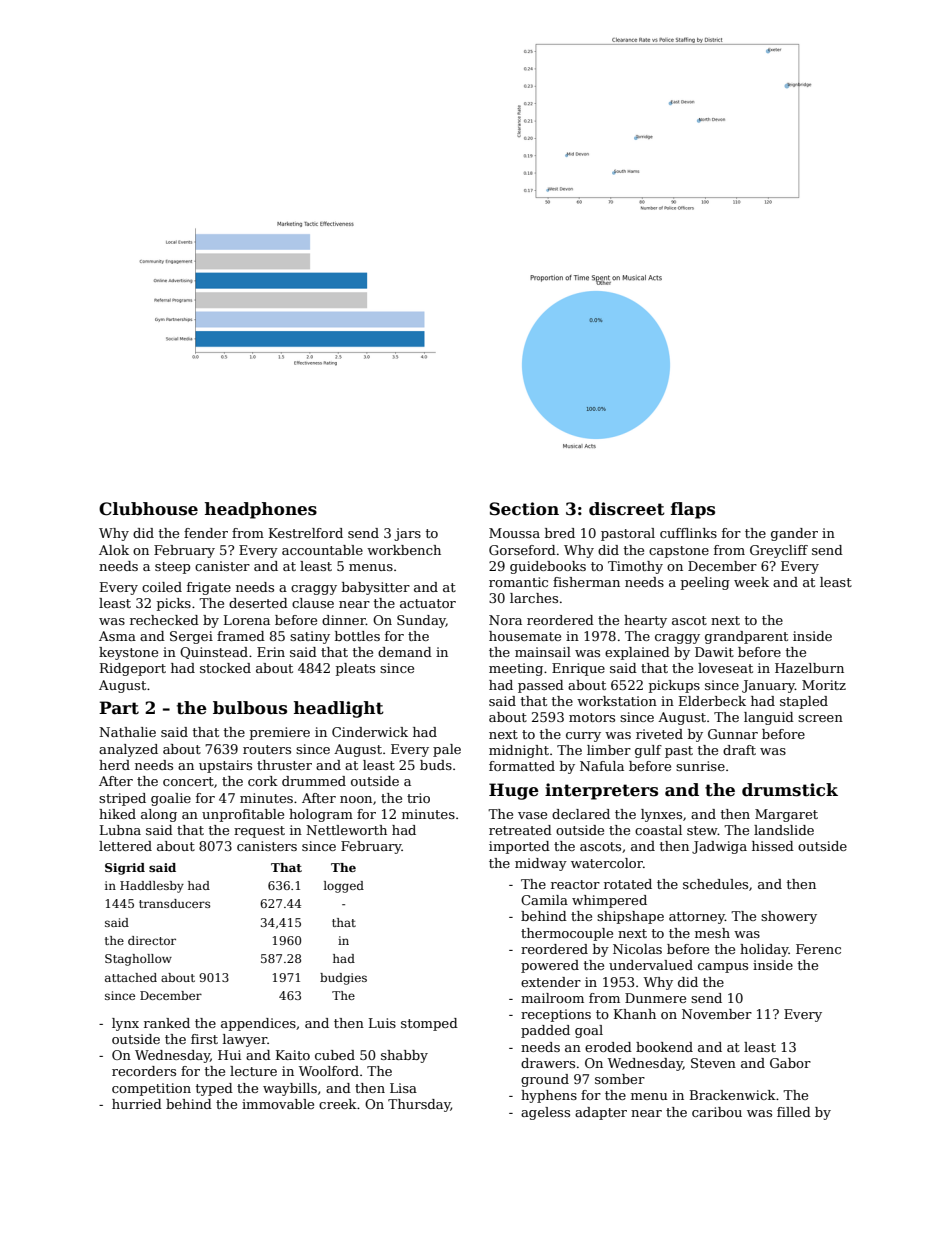 The height and width of the document is (1233, 952). Describe the element at coordinates (658, 830) in the document. I see `coastal` at that location.
